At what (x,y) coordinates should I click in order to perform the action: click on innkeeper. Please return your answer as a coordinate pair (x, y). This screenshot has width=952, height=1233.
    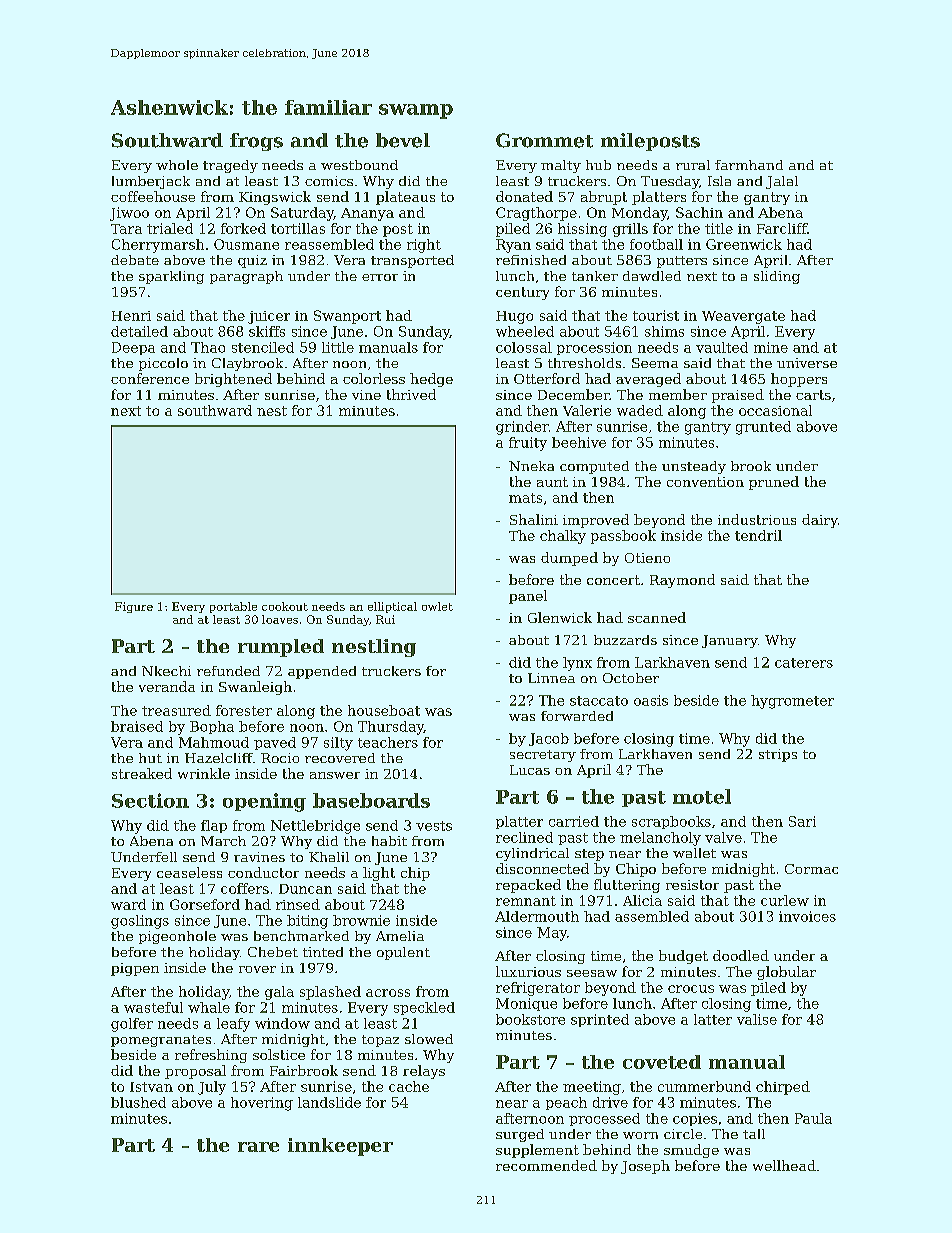
    Looking at the image, I should click on (340, 1147).
